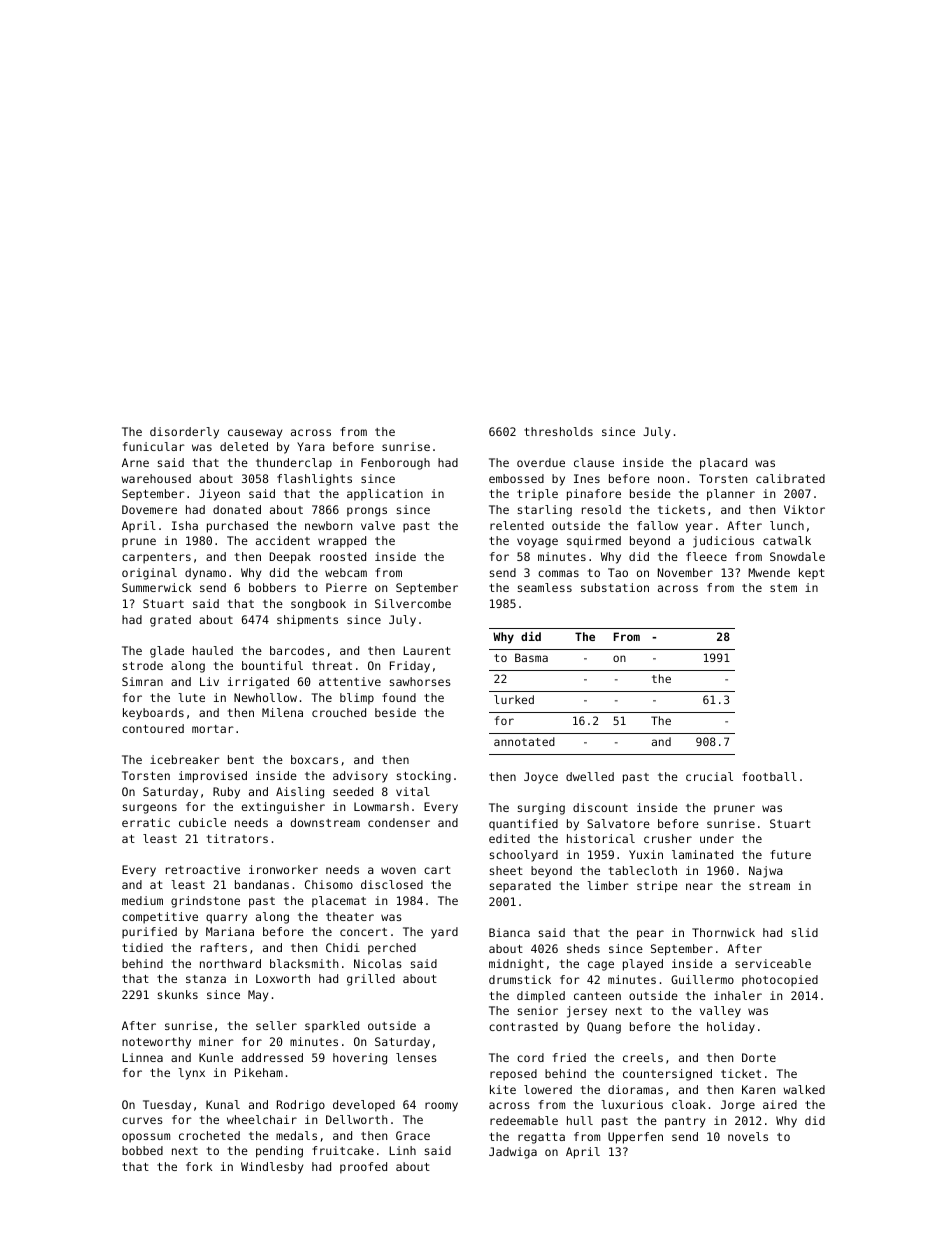  Describe the element at coordinates (199, 1166) in the screenshot. I see `fork` at that location.
